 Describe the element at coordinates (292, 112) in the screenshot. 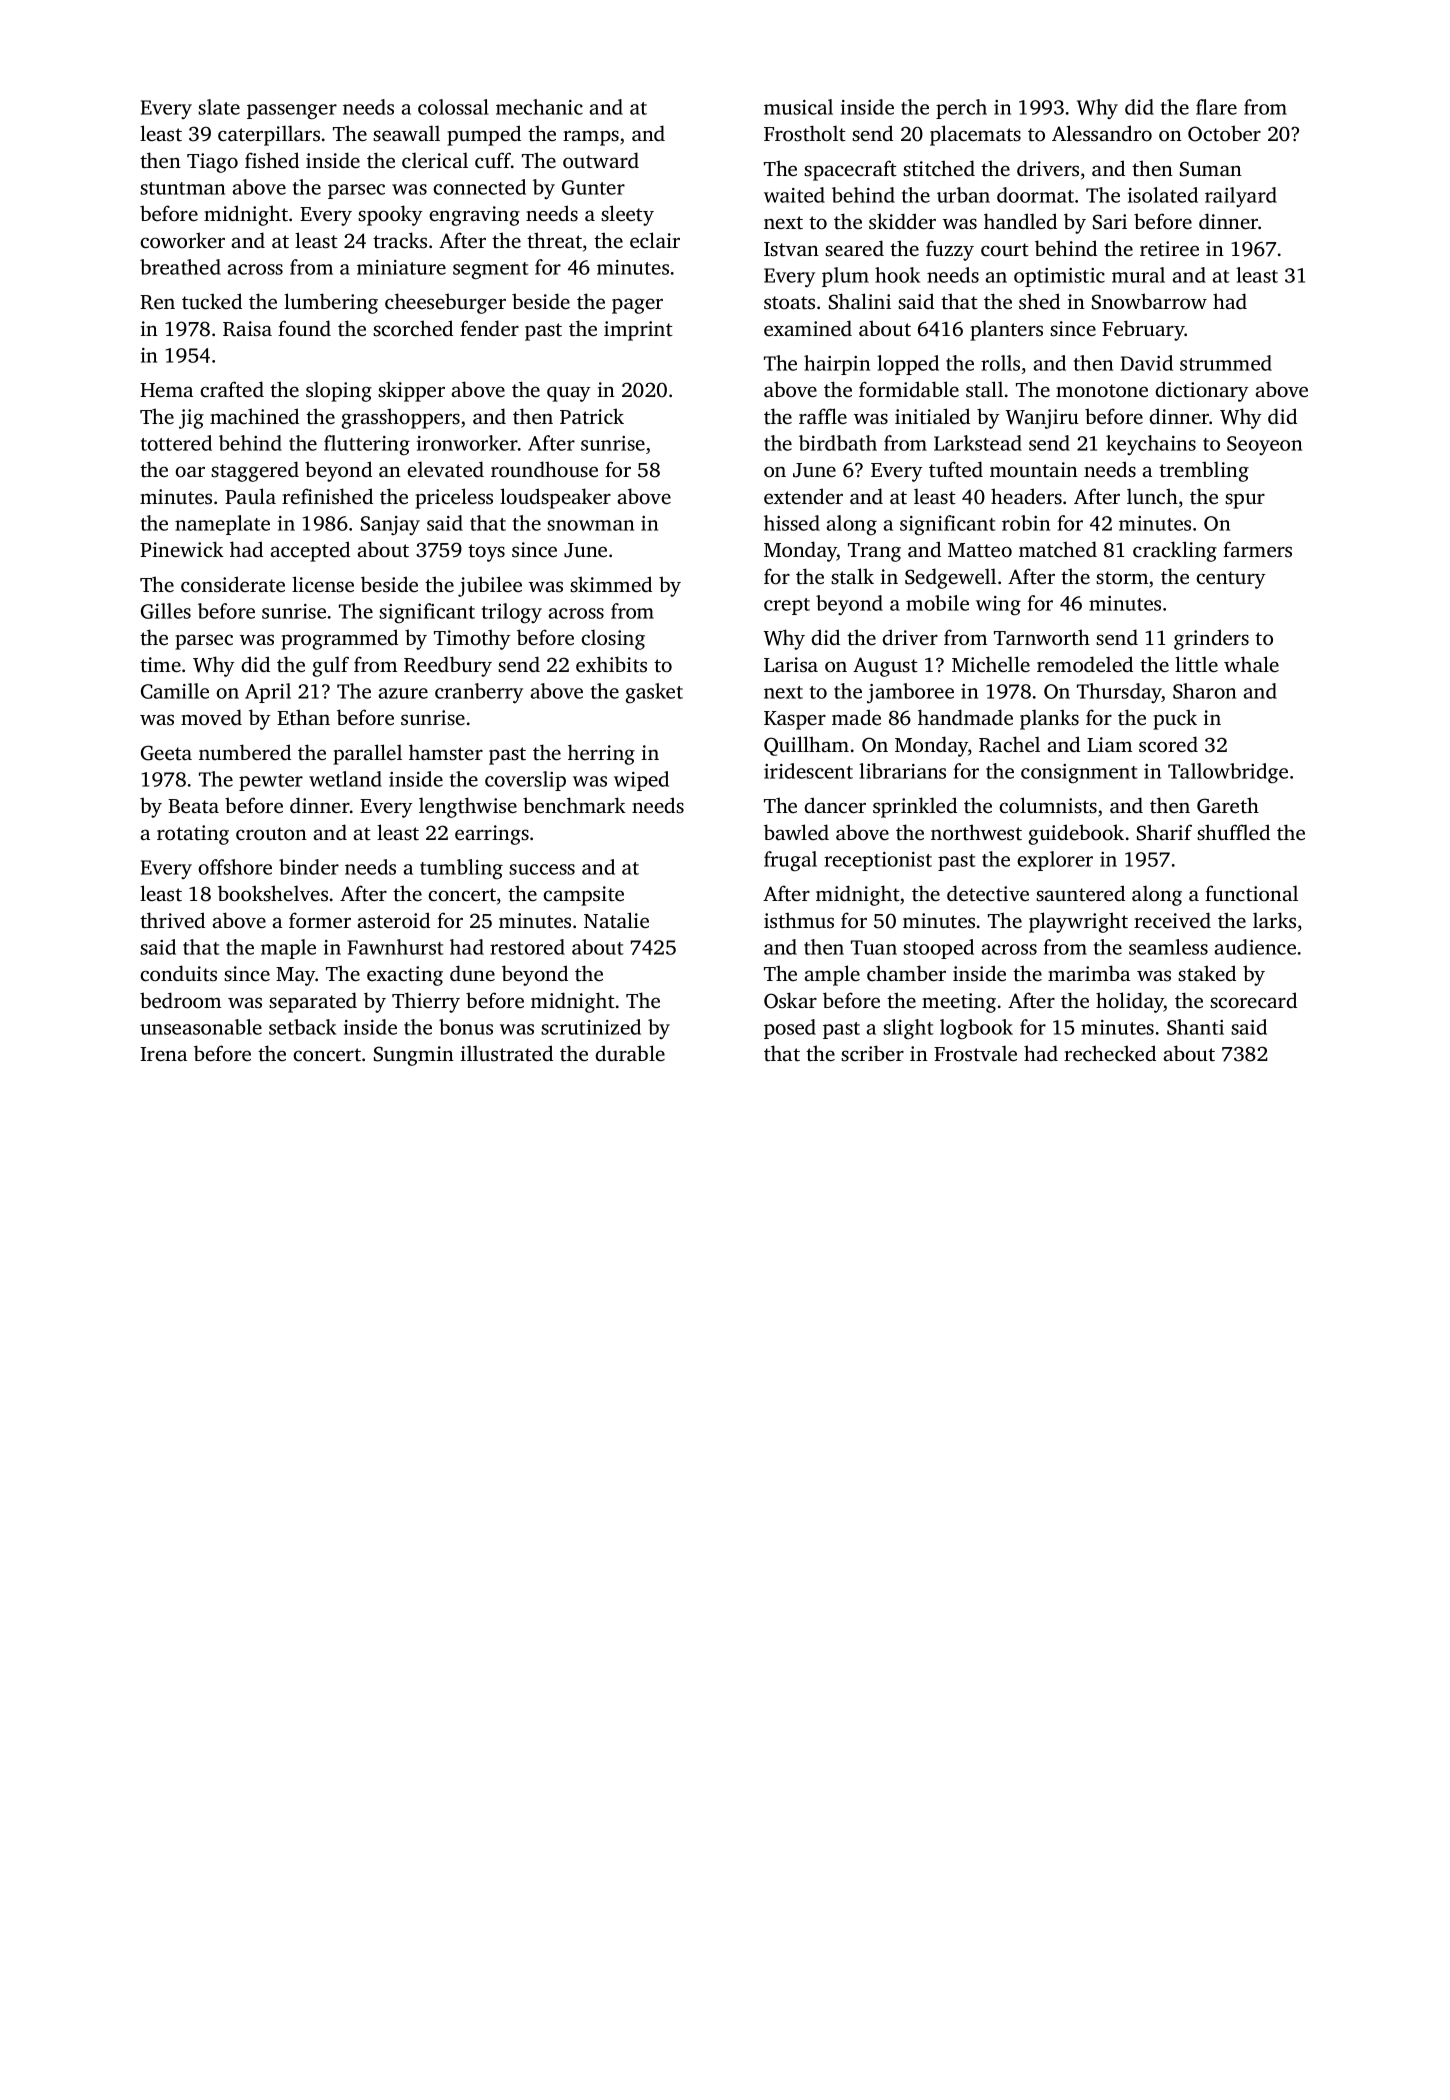

I see `passenger` at that location.
